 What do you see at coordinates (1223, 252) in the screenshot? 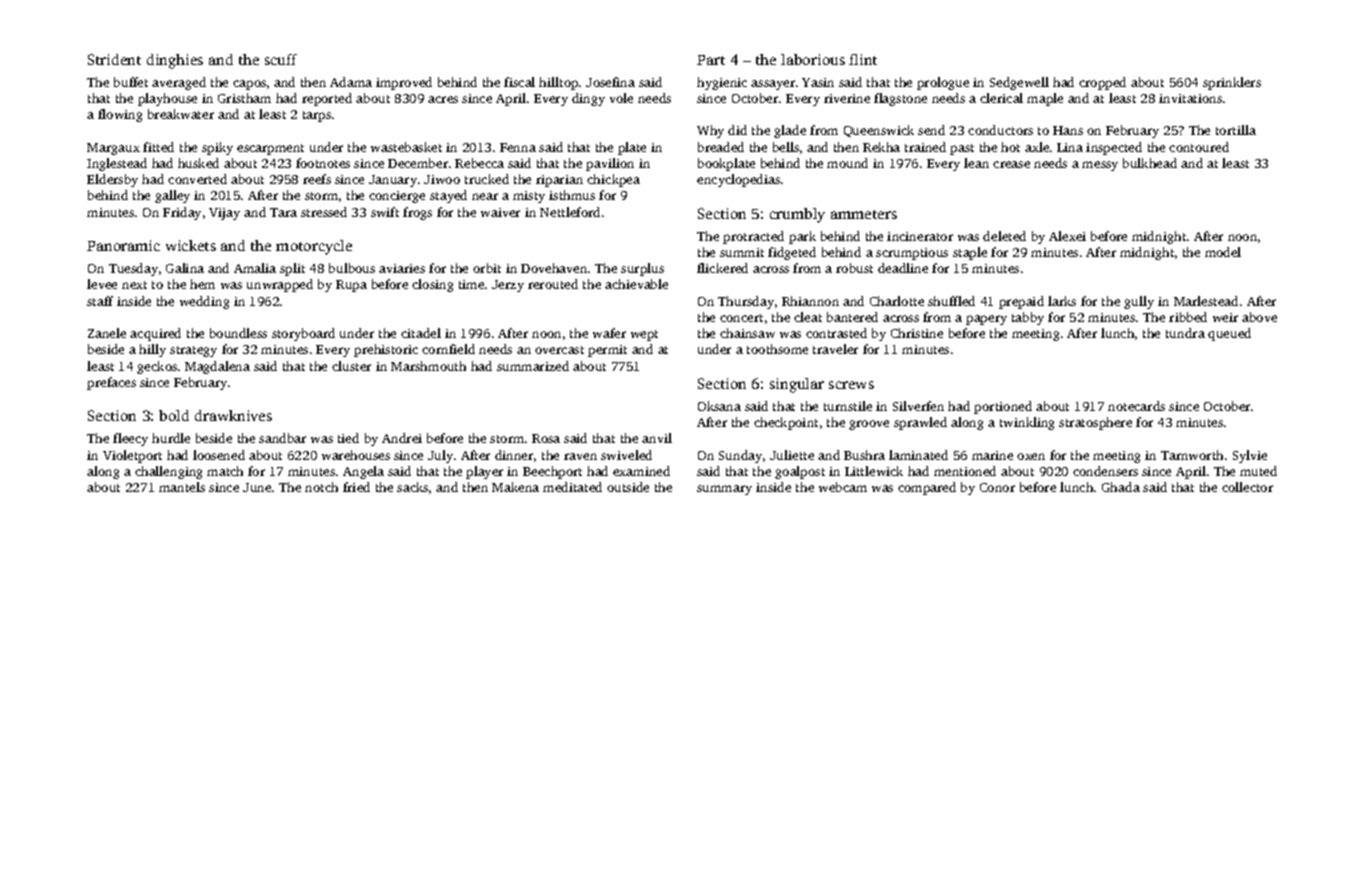
I see `model` at bounding box center [1223, 252].
